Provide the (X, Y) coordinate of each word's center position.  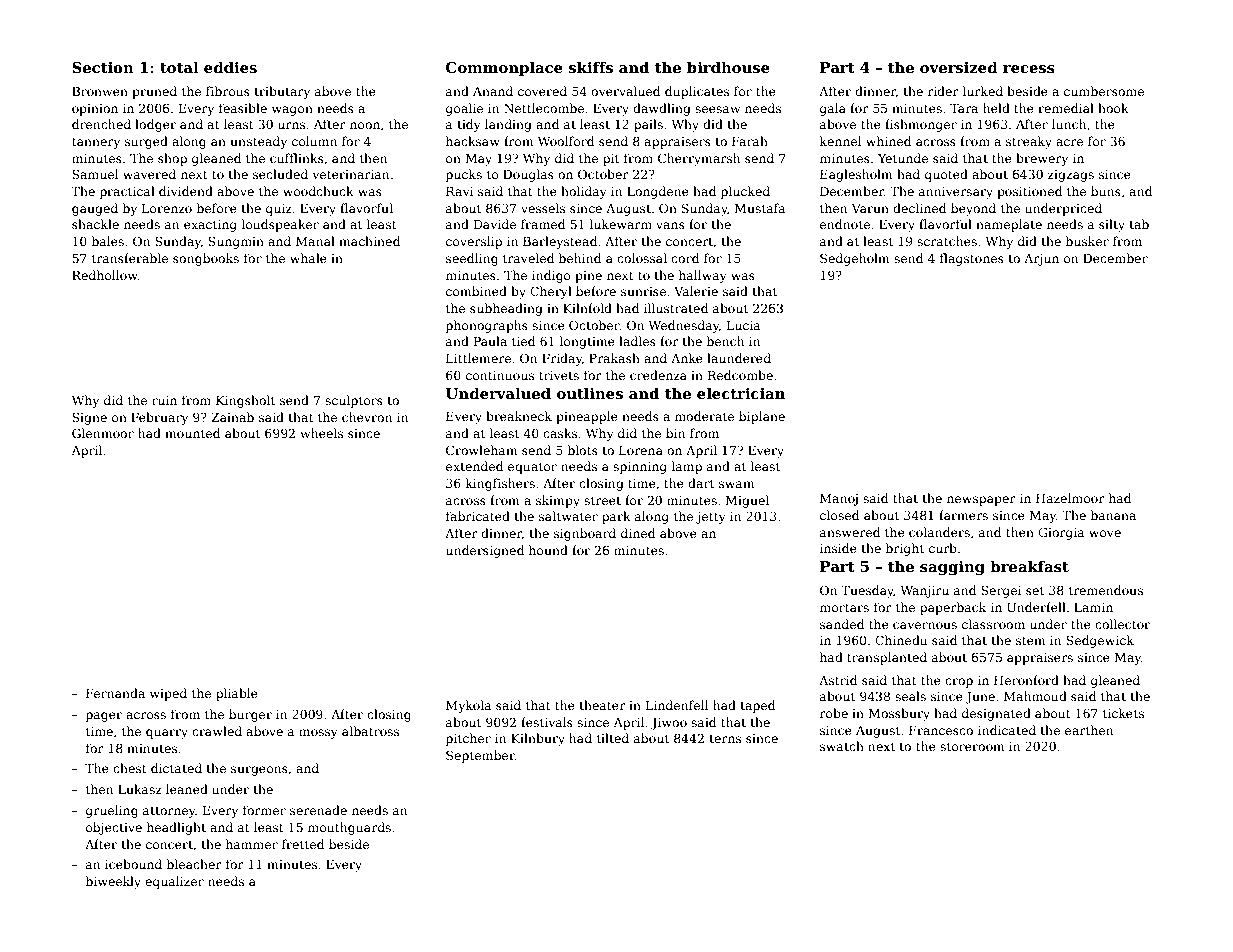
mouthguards (349, 828)
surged (146, 142)
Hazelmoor (1070, 498)
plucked (745, 192)
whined (888, 141)
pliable (237, 694)
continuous (500, 375)
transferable (130, 258)
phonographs (487, 326)
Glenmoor (103, 433)
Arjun (1041, 260)
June (980, 698)
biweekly (113, 882)
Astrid (838, 680)
